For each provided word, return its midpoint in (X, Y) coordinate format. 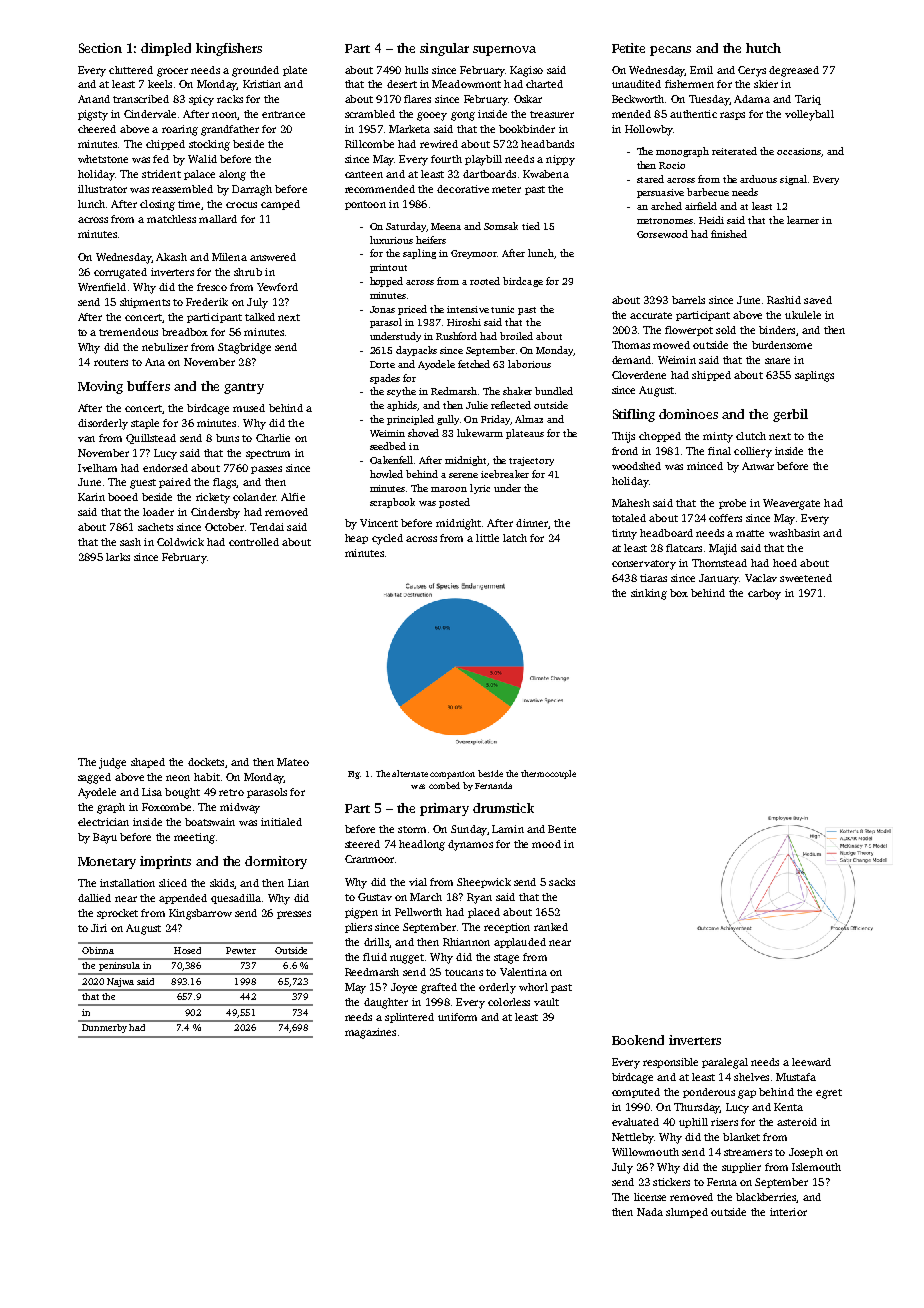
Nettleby (632, 1138)
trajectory (531, 461)
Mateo (293, 762)
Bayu (105, 838)
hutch (763, 48)
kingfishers (229, 49)
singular (444, 49)
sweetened (806, 578)
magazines (370, 1033)
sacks (562, 882)
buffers (148, 386)
